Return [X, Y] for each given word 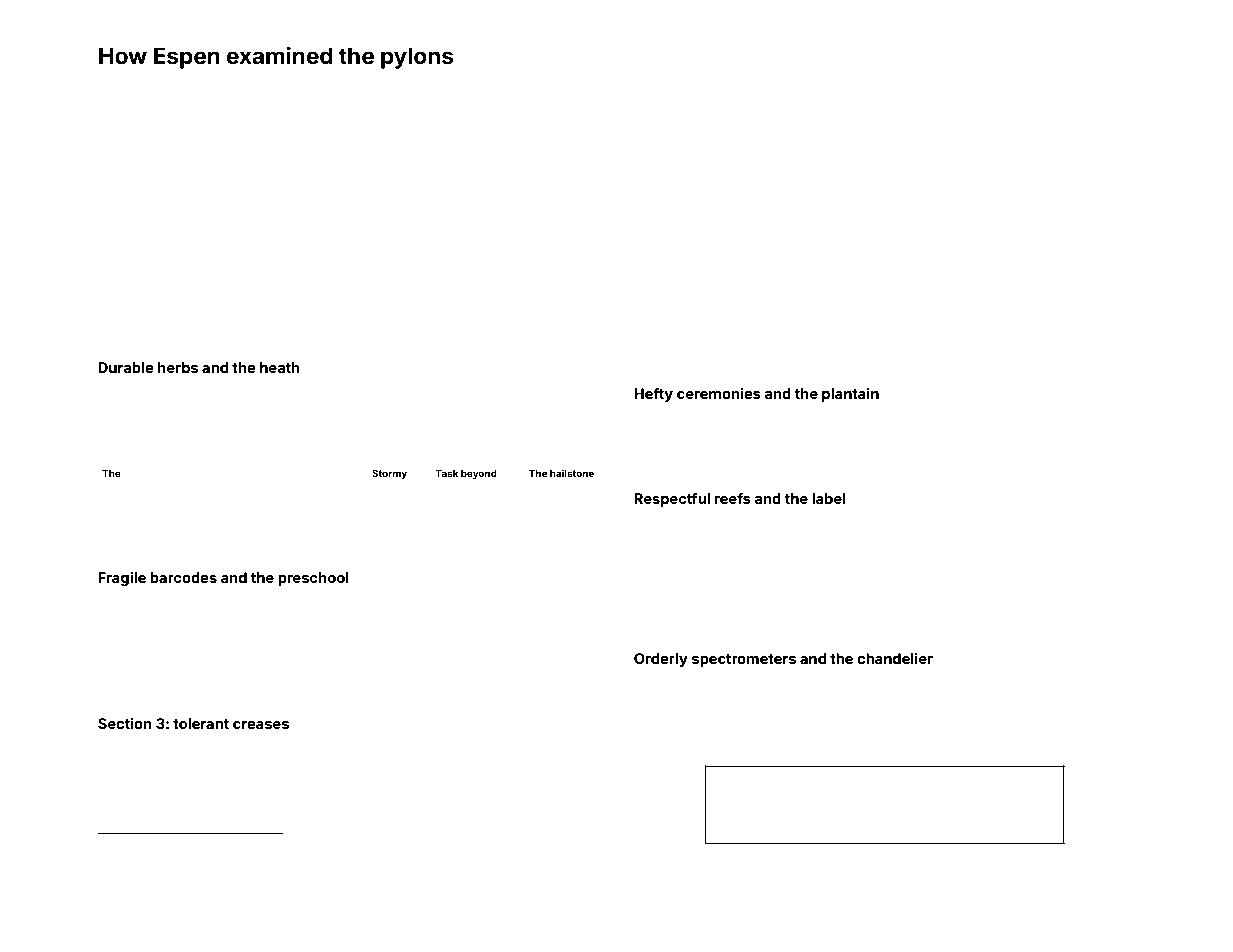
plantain [850, 395]
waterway [753, 872]
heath [280, 367]
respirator [216, 891]
